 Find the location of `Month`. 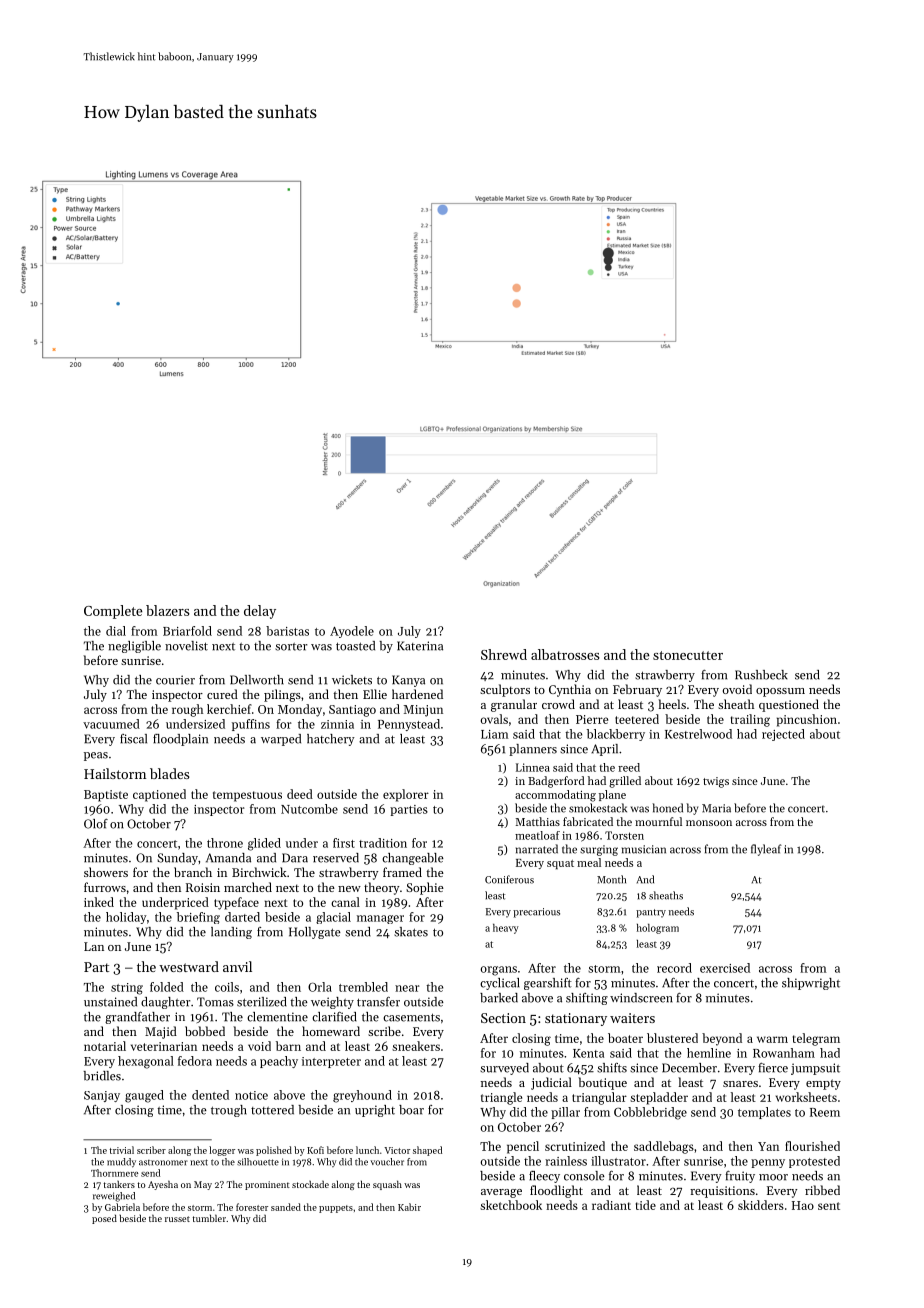

Month is located at coordinates (611, 879).
